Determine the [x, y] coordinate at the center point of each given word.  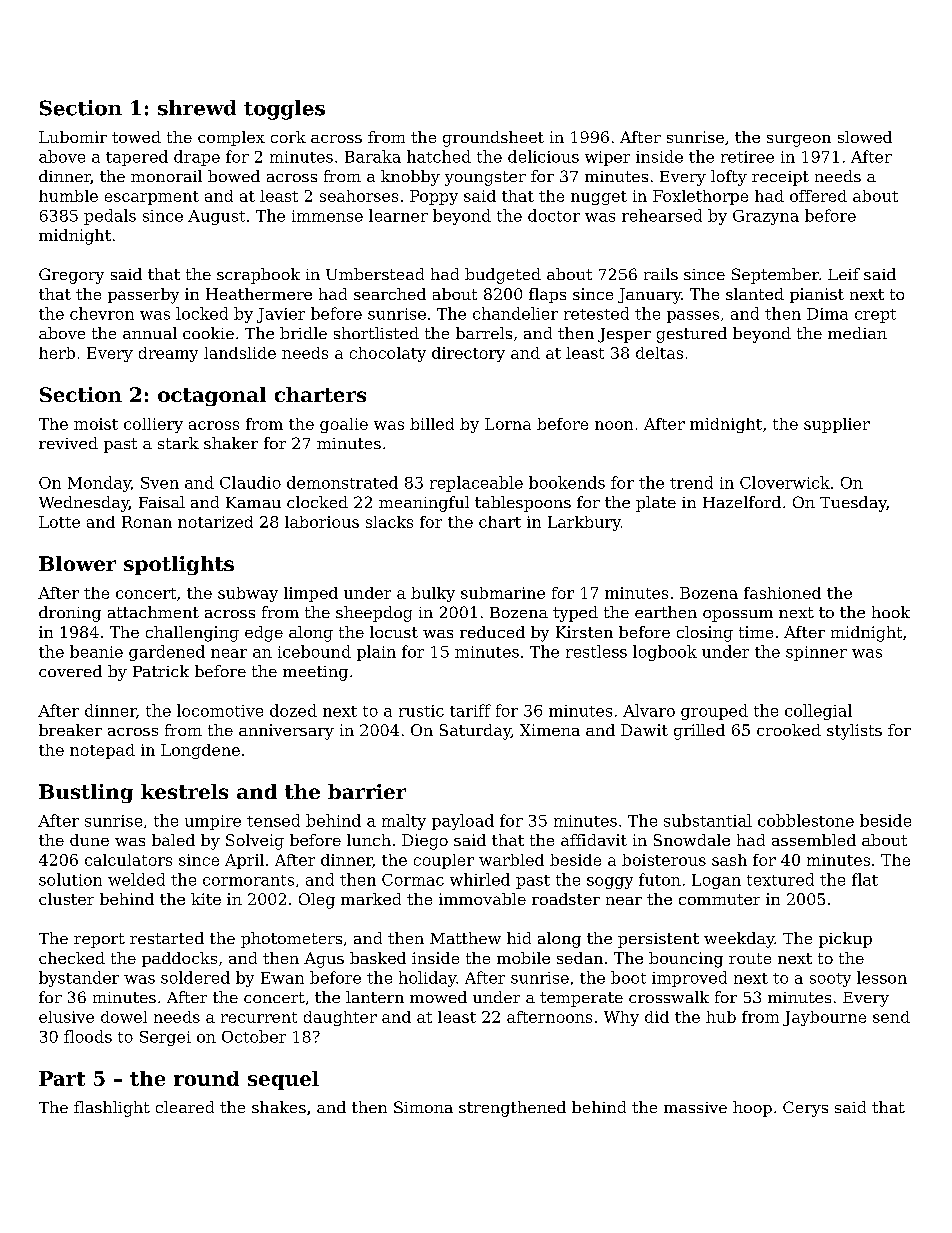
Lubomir [73, 137]
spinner [816, 653]
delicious [543, 156]
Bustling [86, 793]
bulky [433, 594]
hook [891, 612]
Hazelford [742, 502]
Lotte [59, 522]
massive [695, 1107]
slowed [865, 137]
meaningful [424, 504]
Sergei [165, 1038]
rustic [421, 711]
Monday [99, 484]
